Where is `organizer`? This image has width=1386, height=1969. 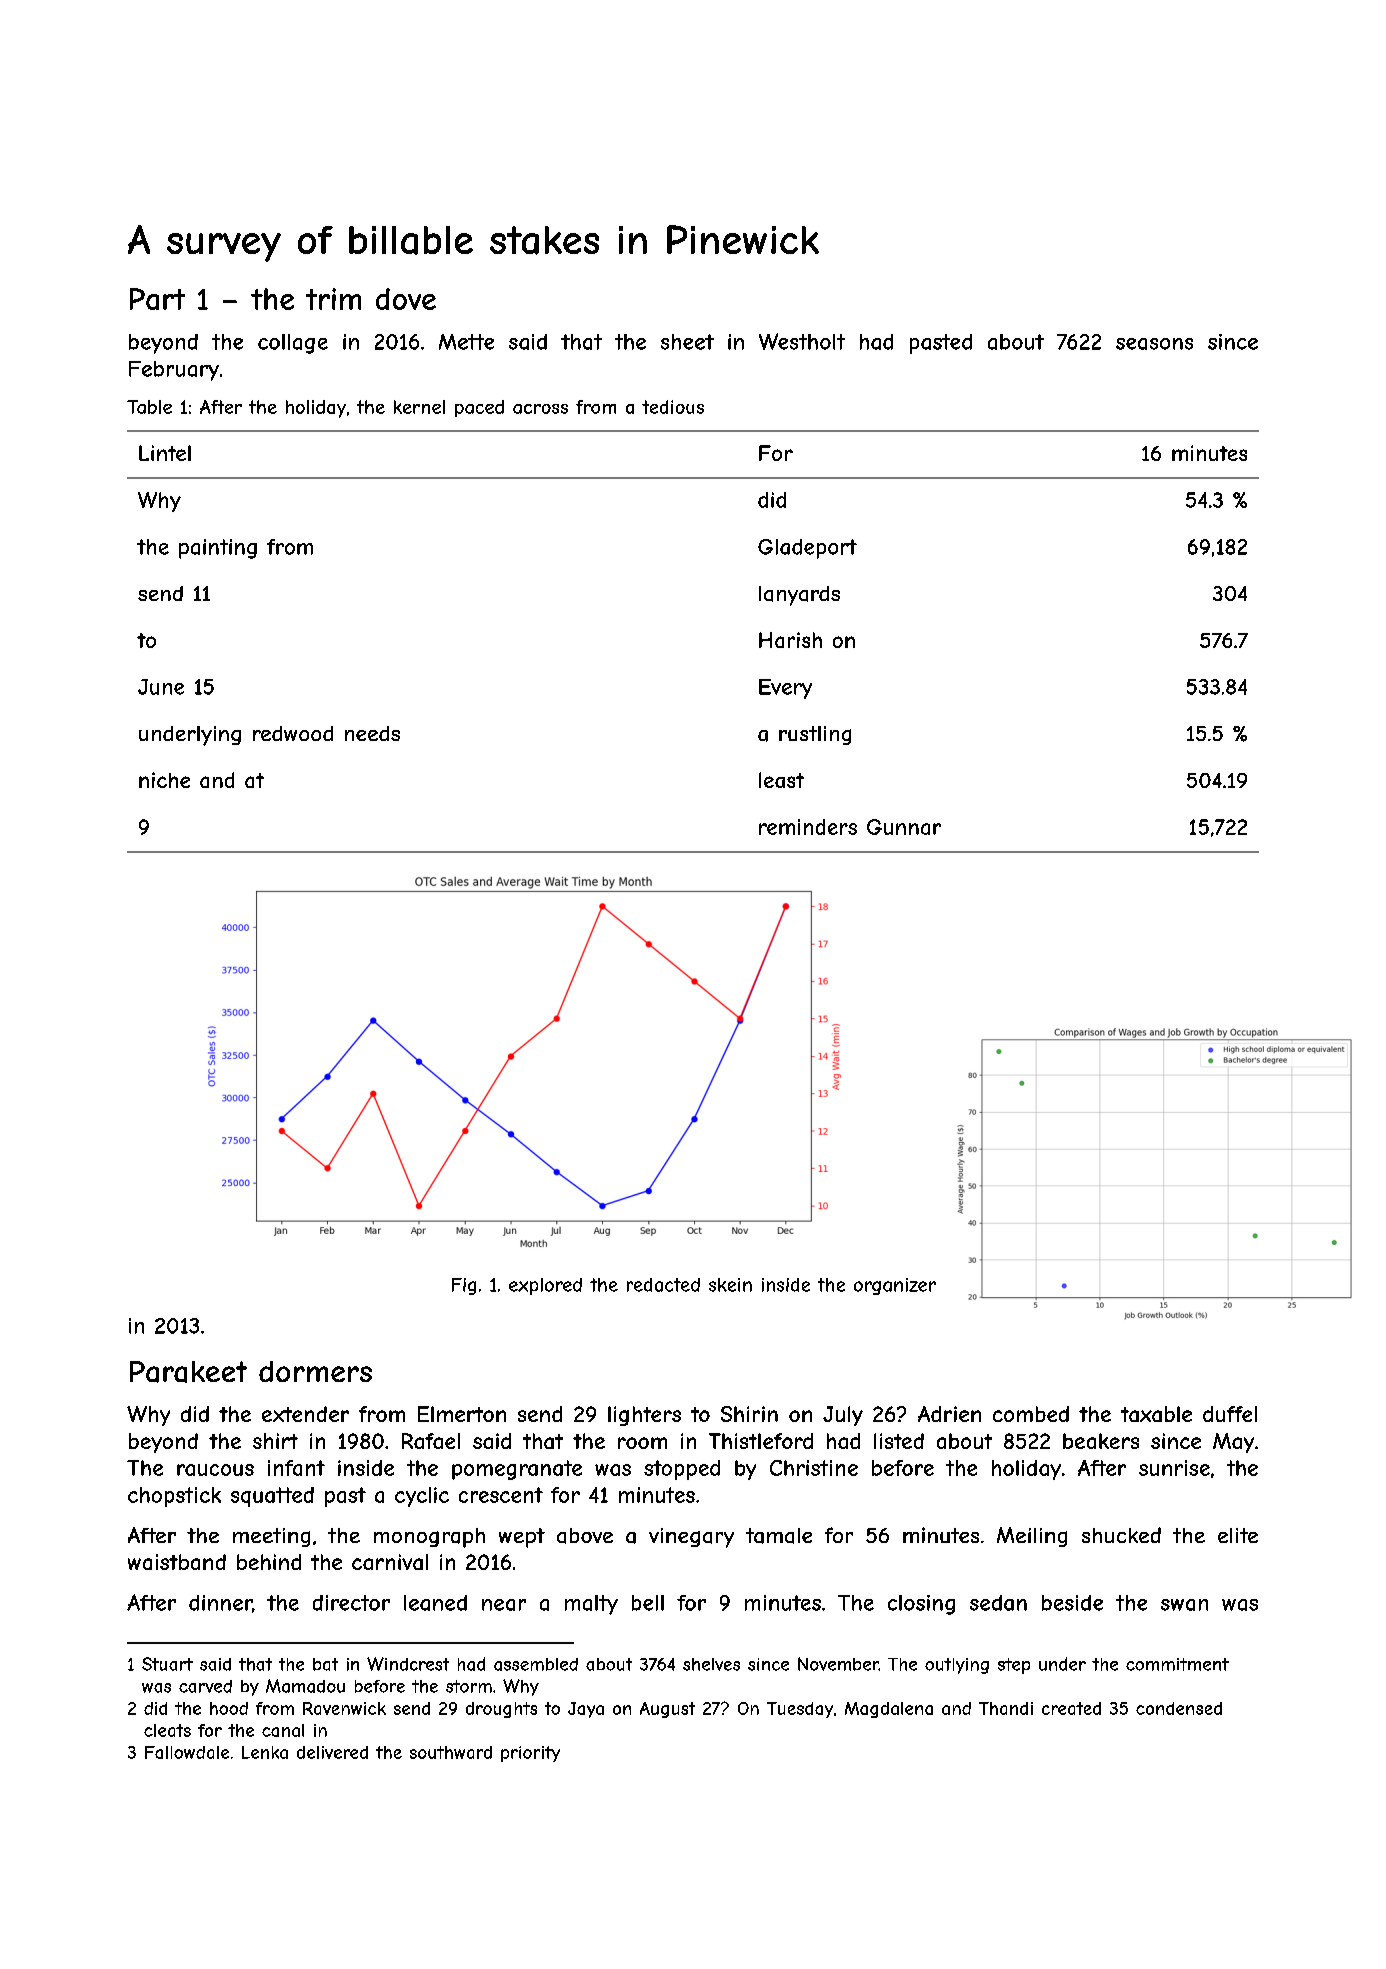 organizer is located at coordinates (895, 1286).
